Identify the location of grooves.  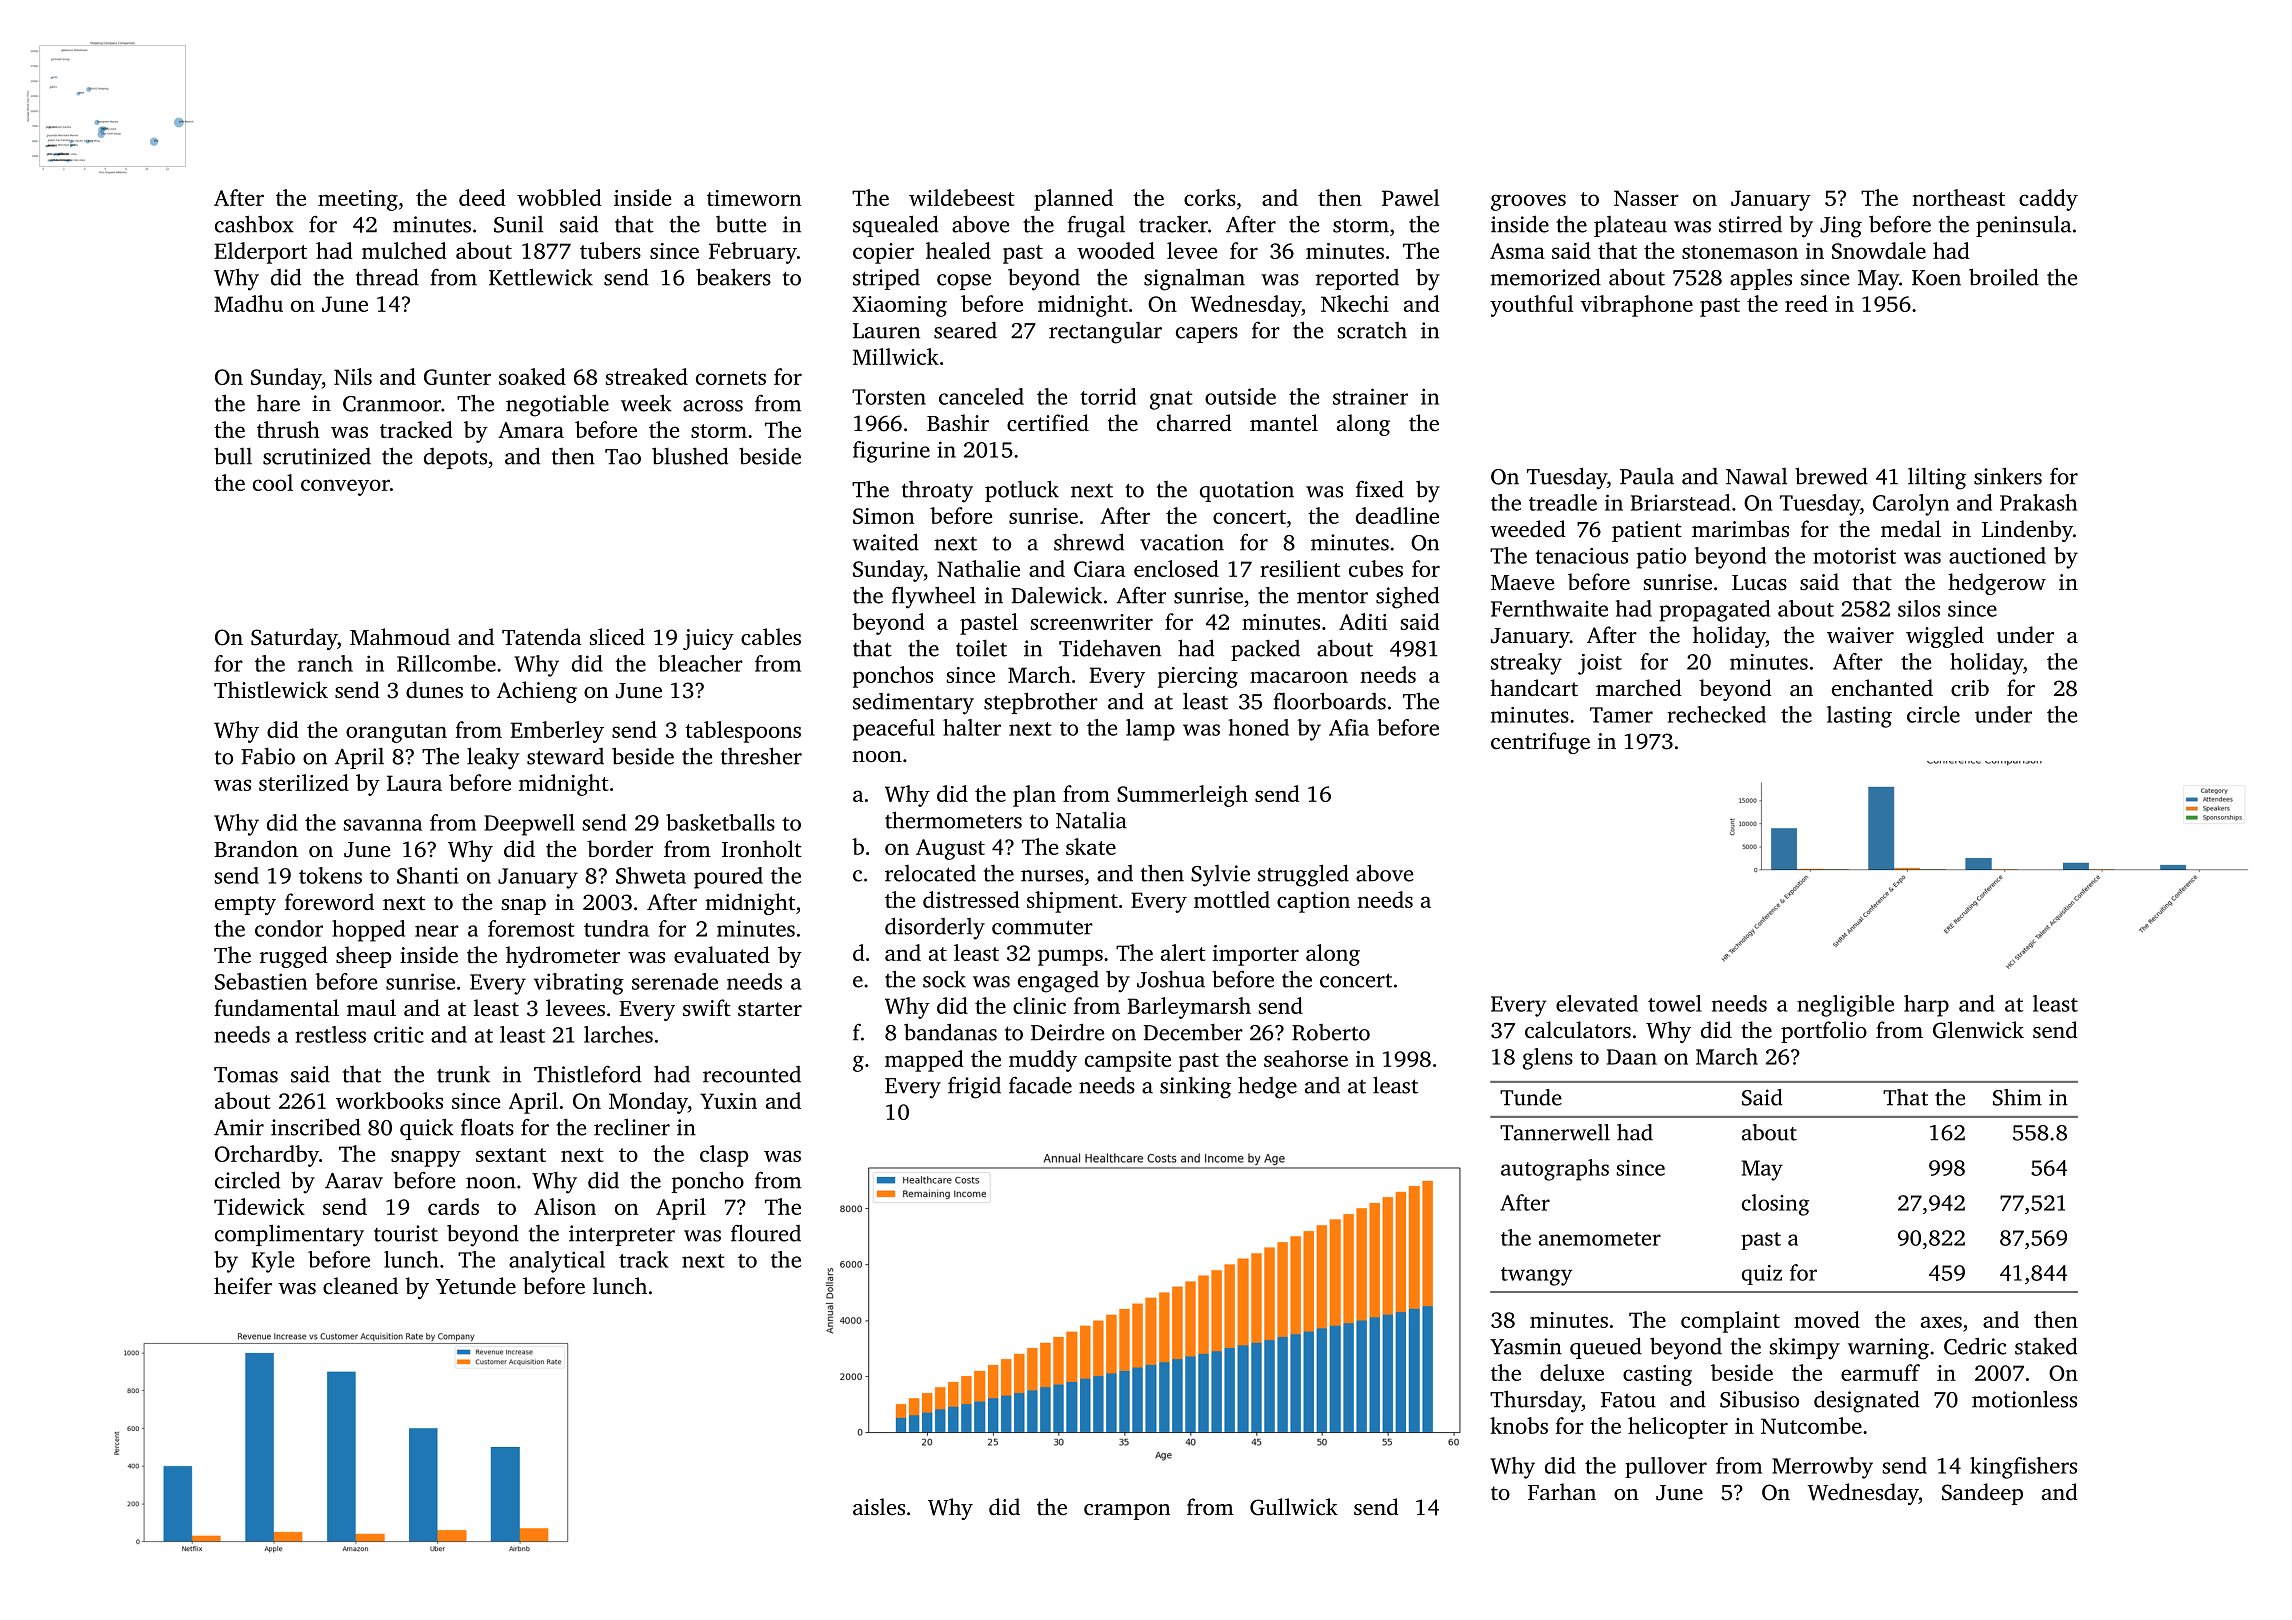
(1528, 202).
